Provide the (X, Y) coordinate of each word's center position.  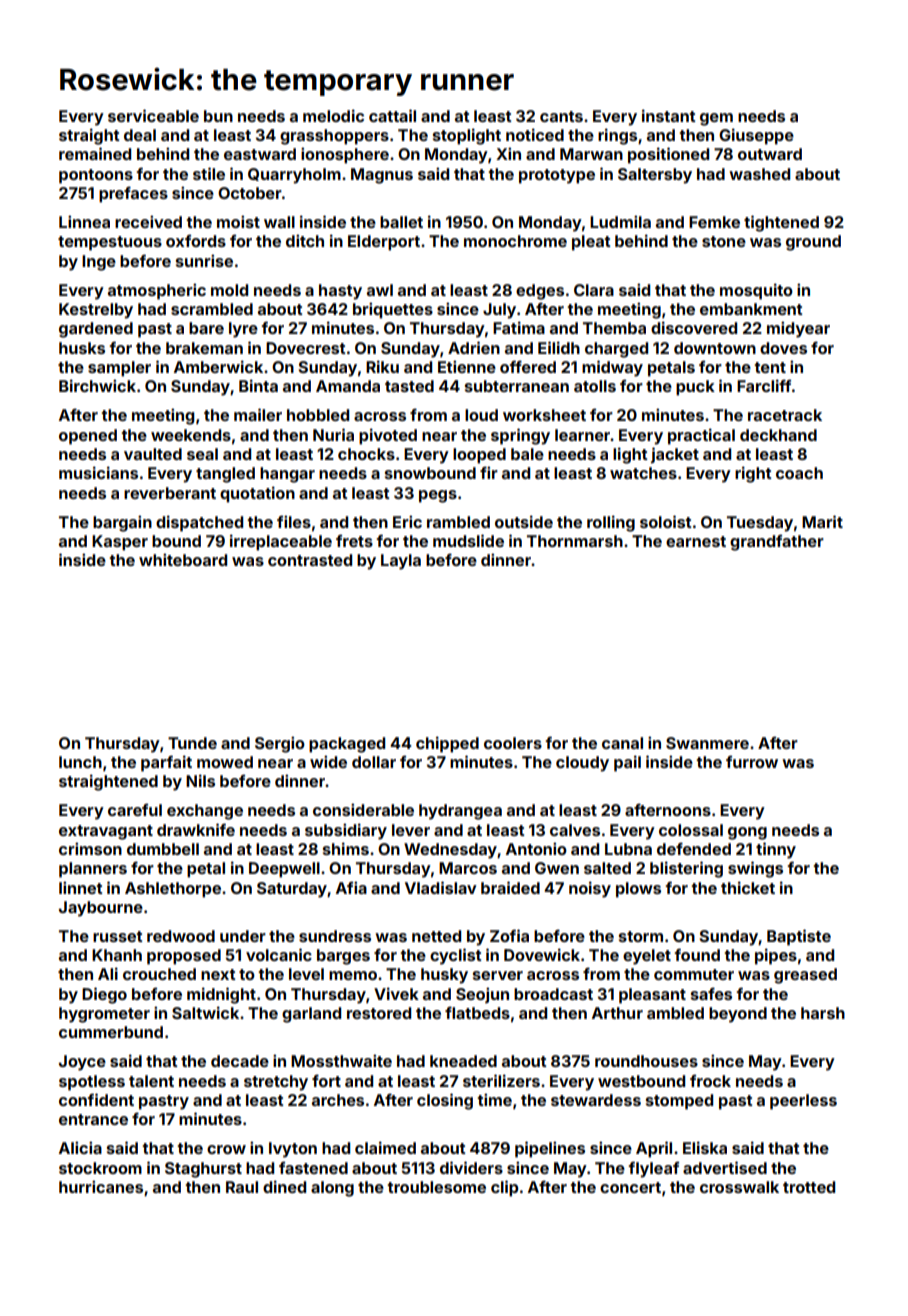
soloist (666, 521)
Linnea (84, 221)
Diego (104, 995)
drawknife (196, 829)
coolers (513, 743)
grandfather (777, 542)
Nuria (333, 434)
